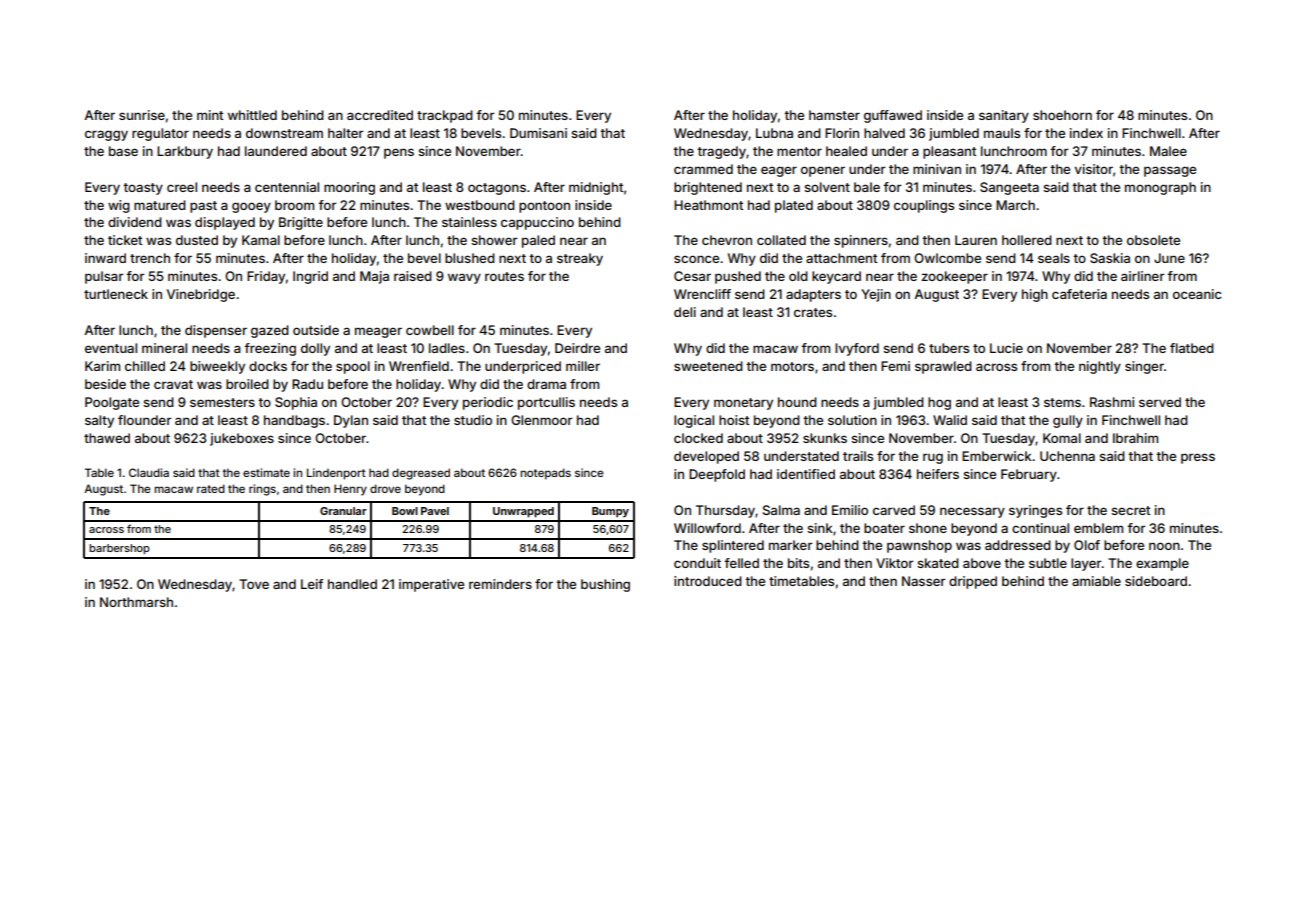 The image size is (1308, 924). Describe the element at coordinates (1062, 115) in the image. I see `shoehorn` at that location.
